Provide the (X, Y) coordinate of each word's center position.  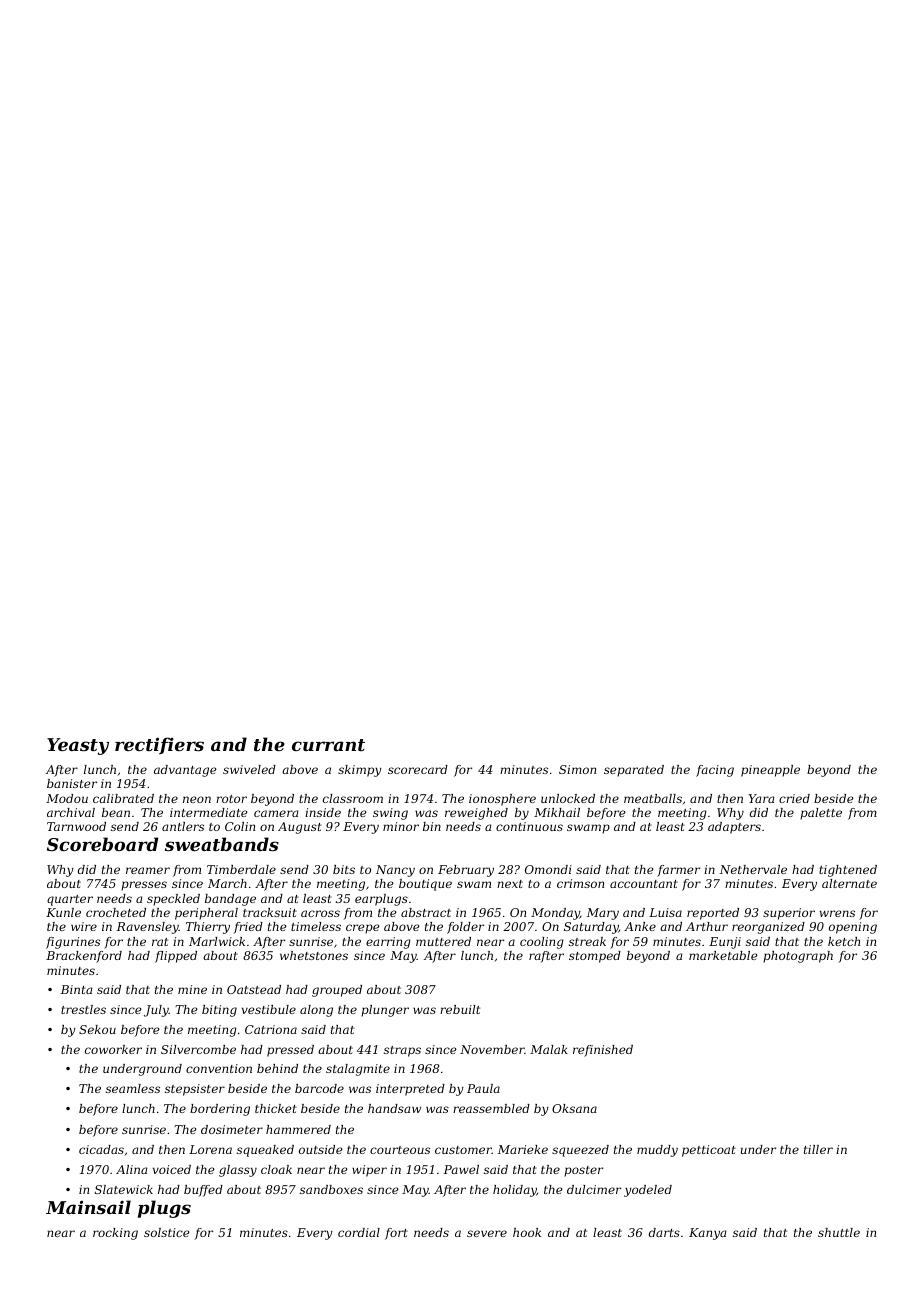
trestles (83, 1009)
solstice (167, 1232)
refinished (603, 1051)
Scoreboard (102, 844)
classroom (353, 798)
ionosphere (502, 800)
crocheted (116, 912)
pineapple (770, 771)
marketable (723, 955)
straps (402, 1051)
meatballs (653, 798)
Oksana (574, 1108)
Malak (549, 1049)
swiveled (249, 769)
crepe (363, 929)
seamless (133, 1088)
